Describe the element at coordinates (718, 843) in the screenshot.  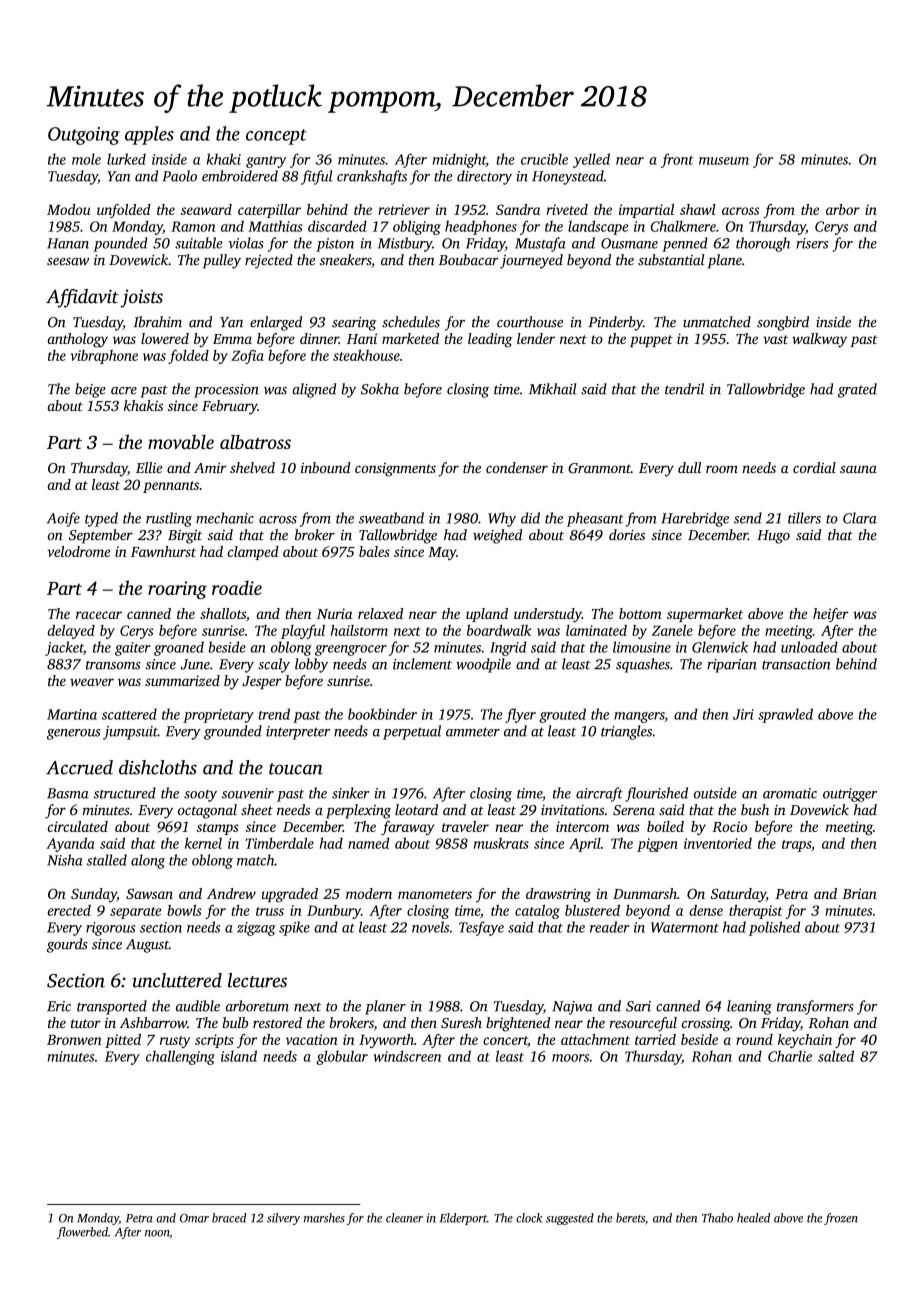
I see `inventoried` at that location.
